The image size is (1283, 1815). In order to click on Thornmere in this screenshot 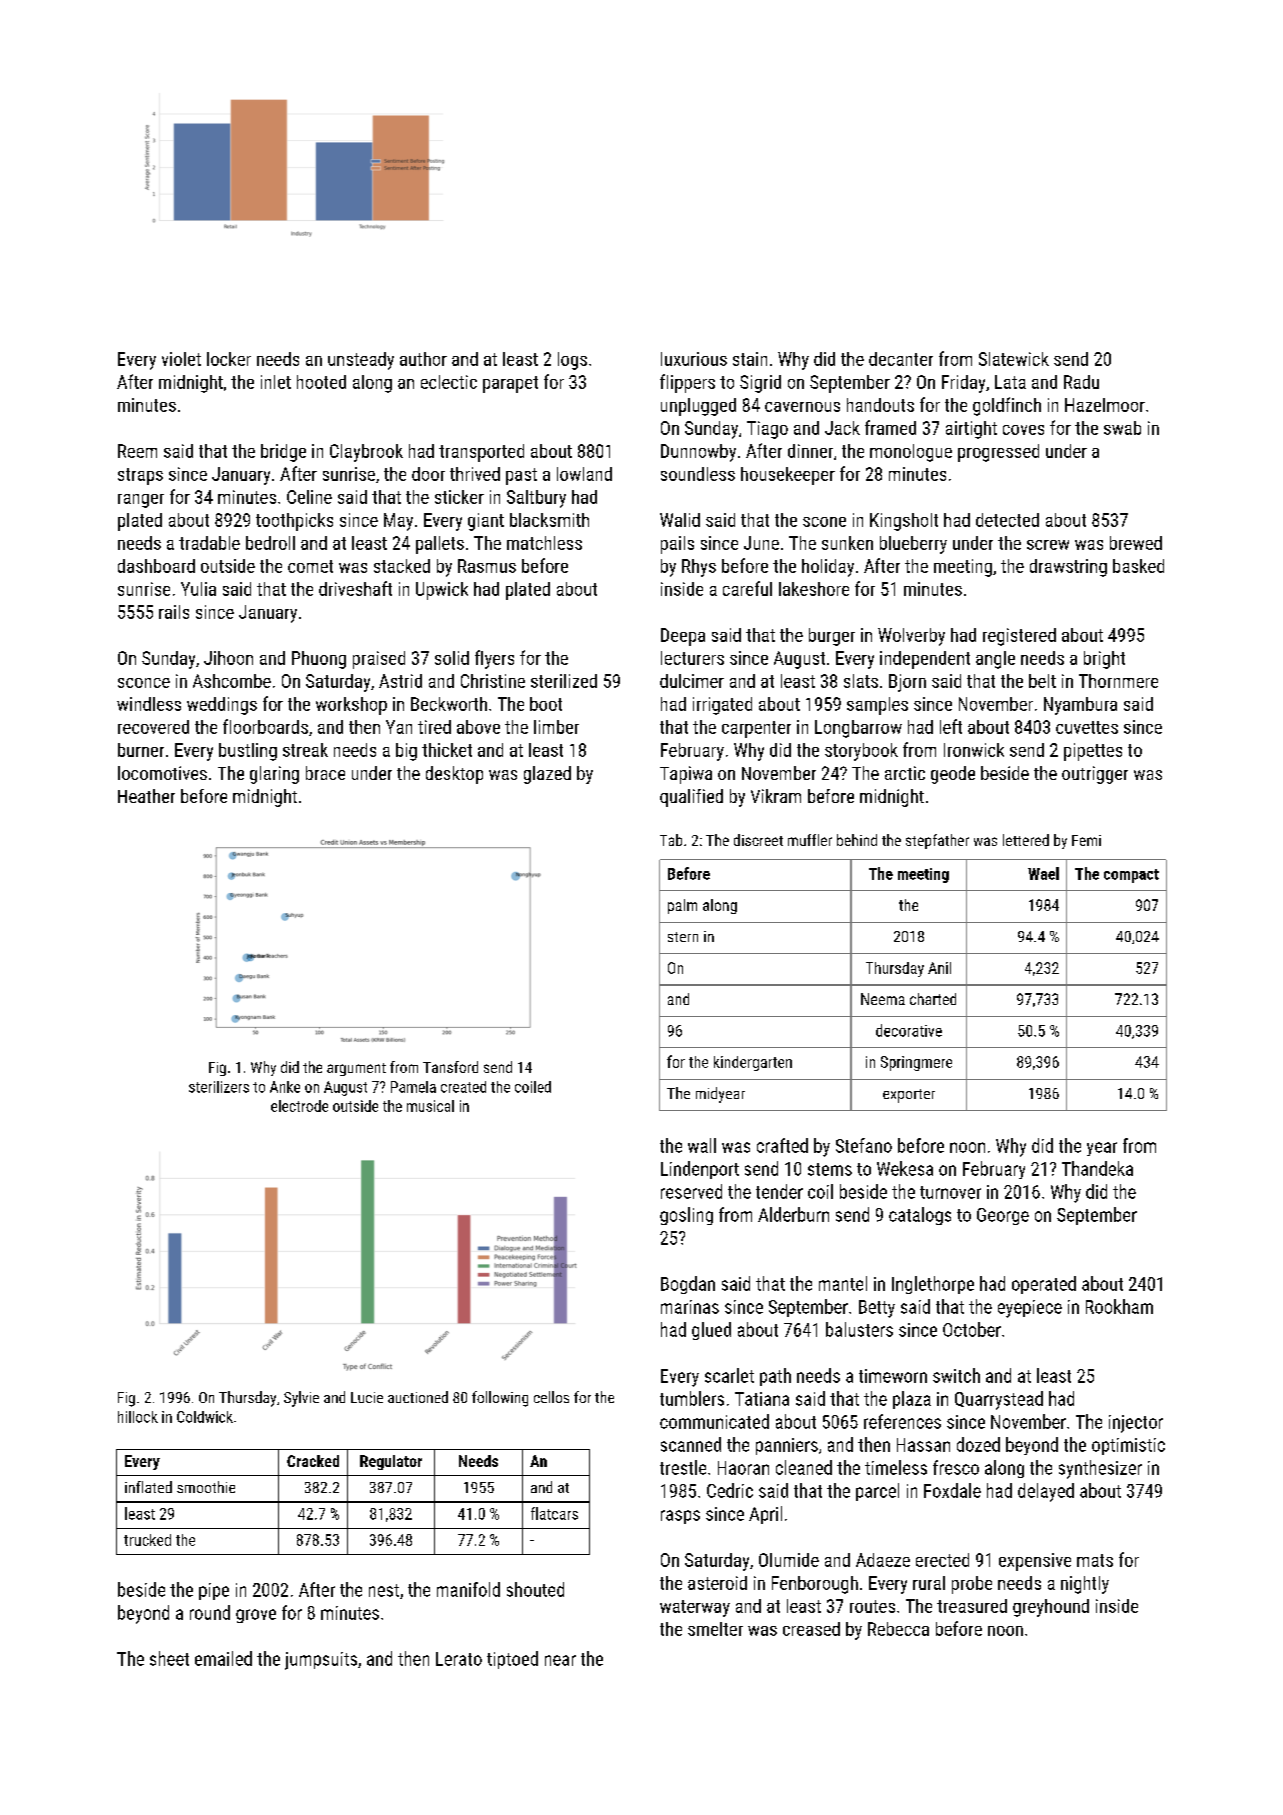, I will do `click(1118, 681)`.
